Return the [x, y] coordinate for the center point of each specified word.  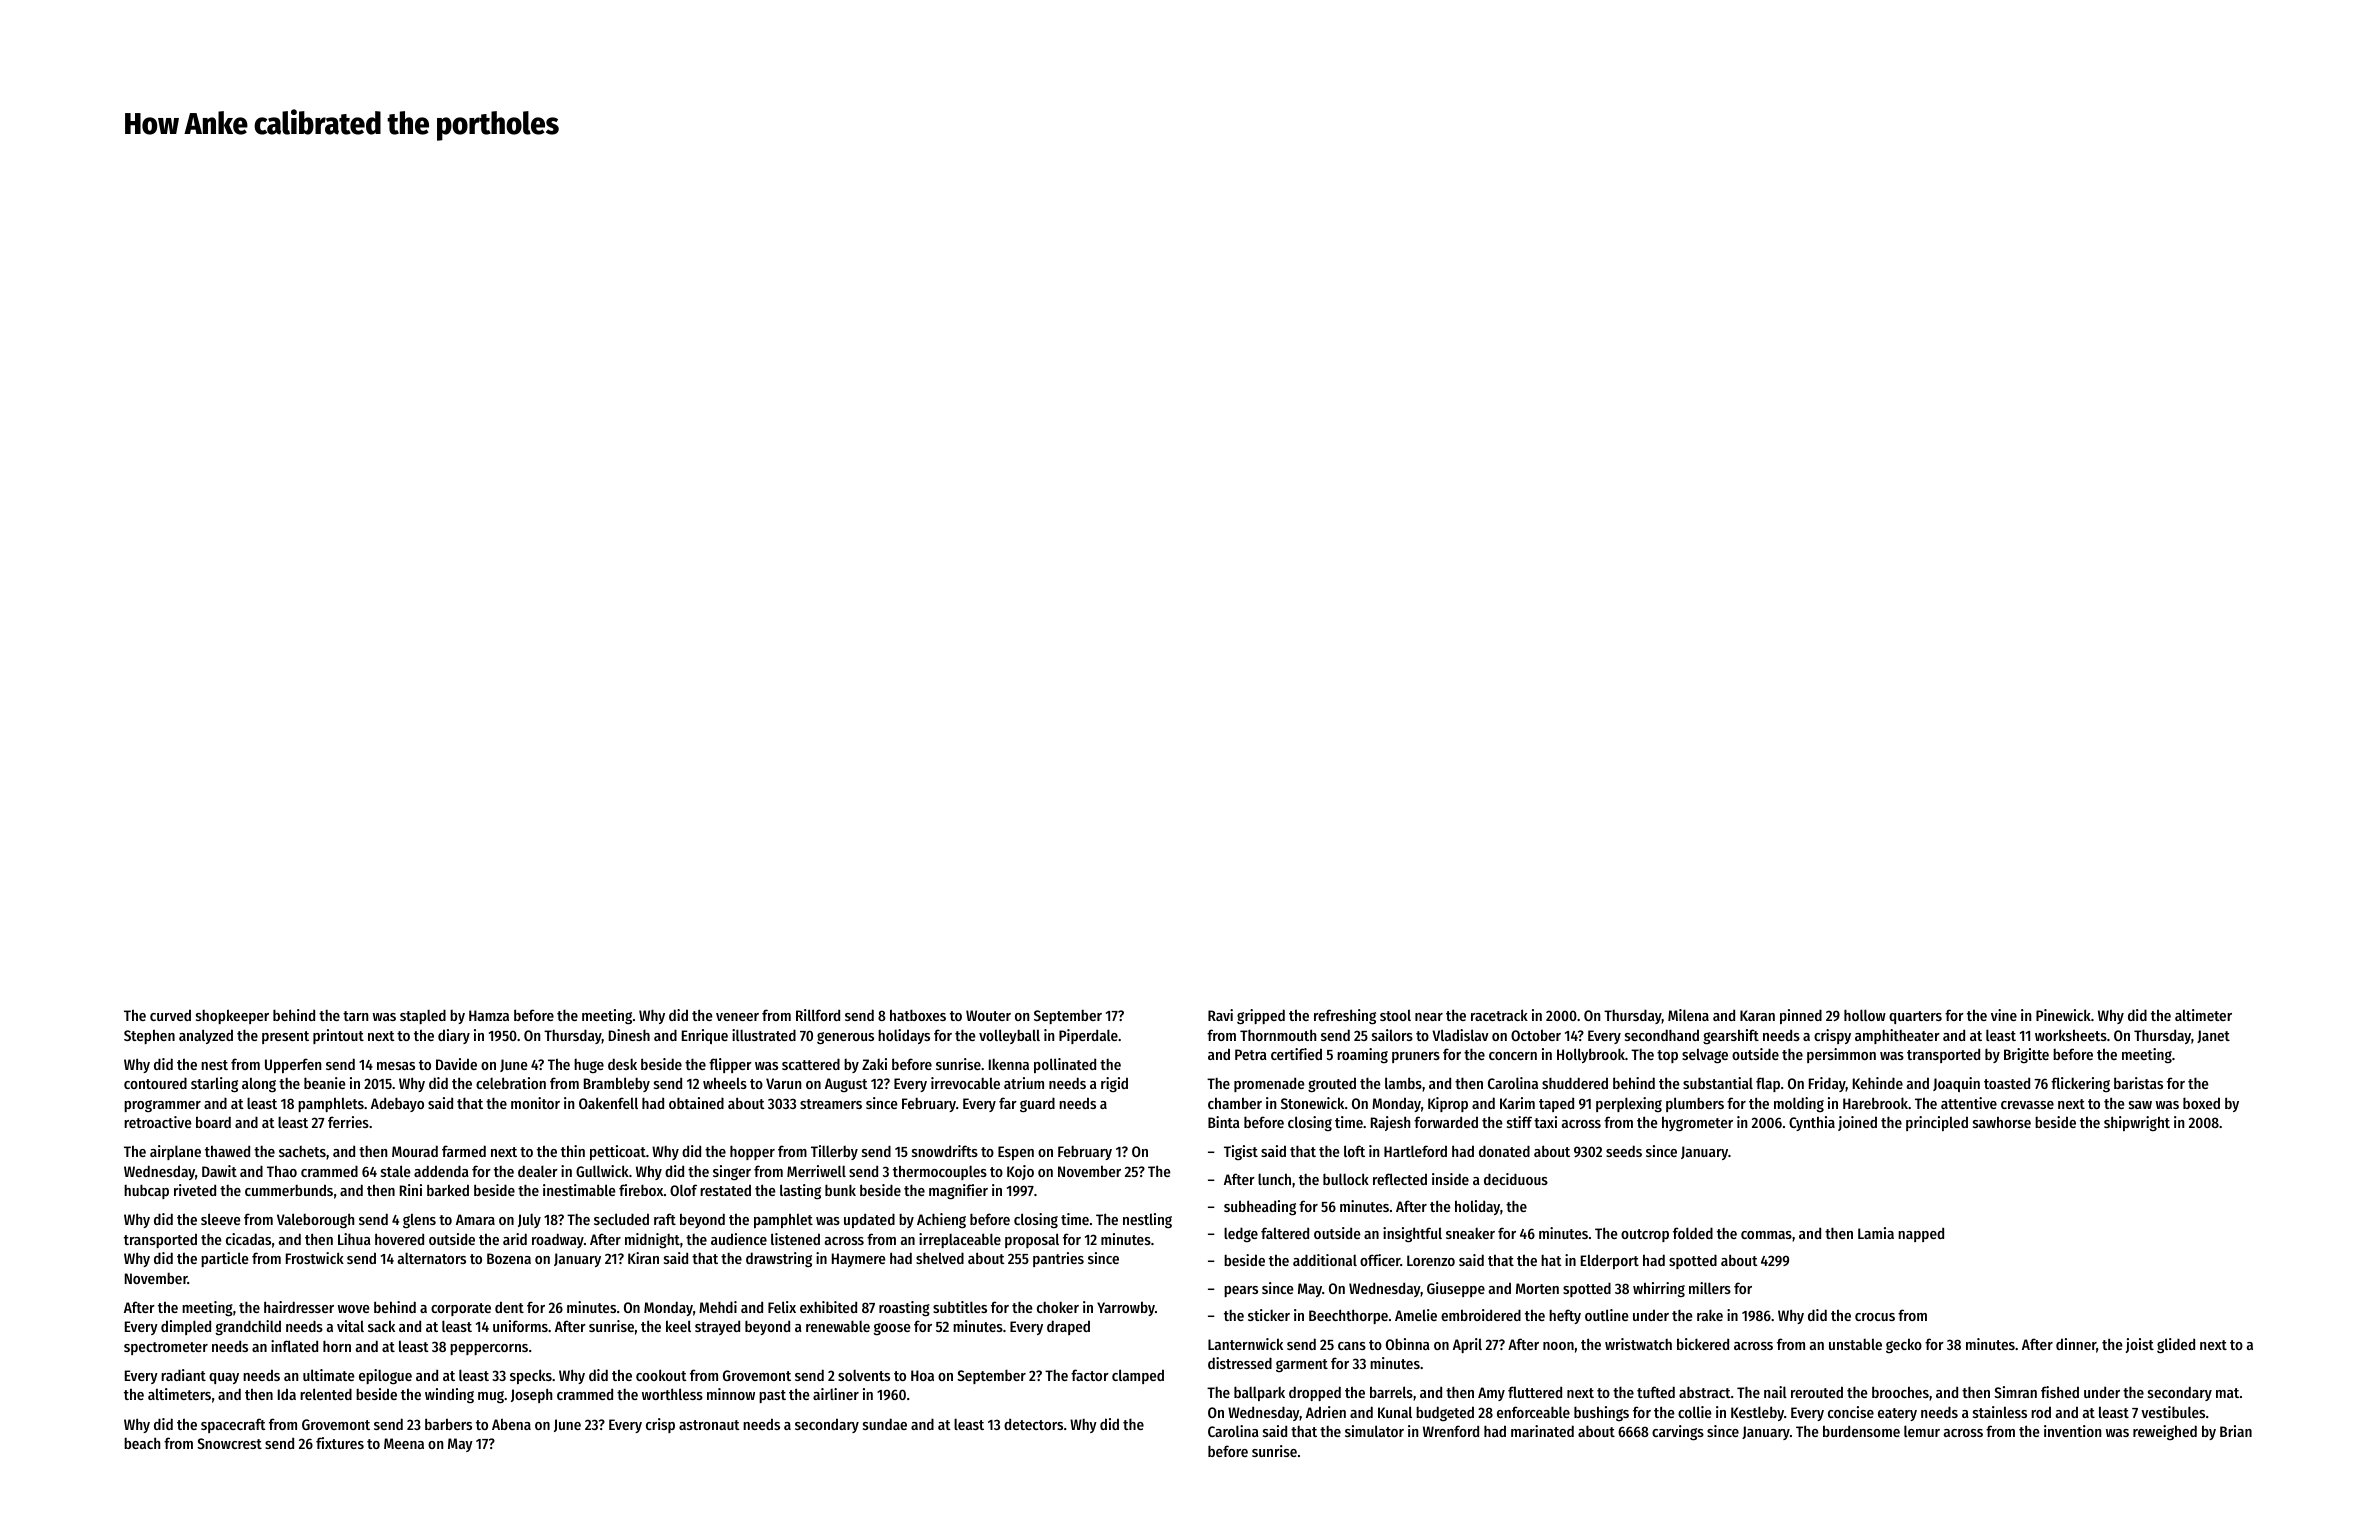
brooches [1900, 1392]
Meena [404, 1443]
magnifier [958, 1192]
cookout [661, 1375]
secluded [621, 1219]
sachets [302, 1151]
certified [1296, 1054]
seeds [1624, 1151]
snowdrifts [945, 1151]
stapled [423, 1016]
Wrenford [1451, 1431]
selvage [1705, 1055]
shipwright [2137, 1123]
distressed [1240, 1363]
